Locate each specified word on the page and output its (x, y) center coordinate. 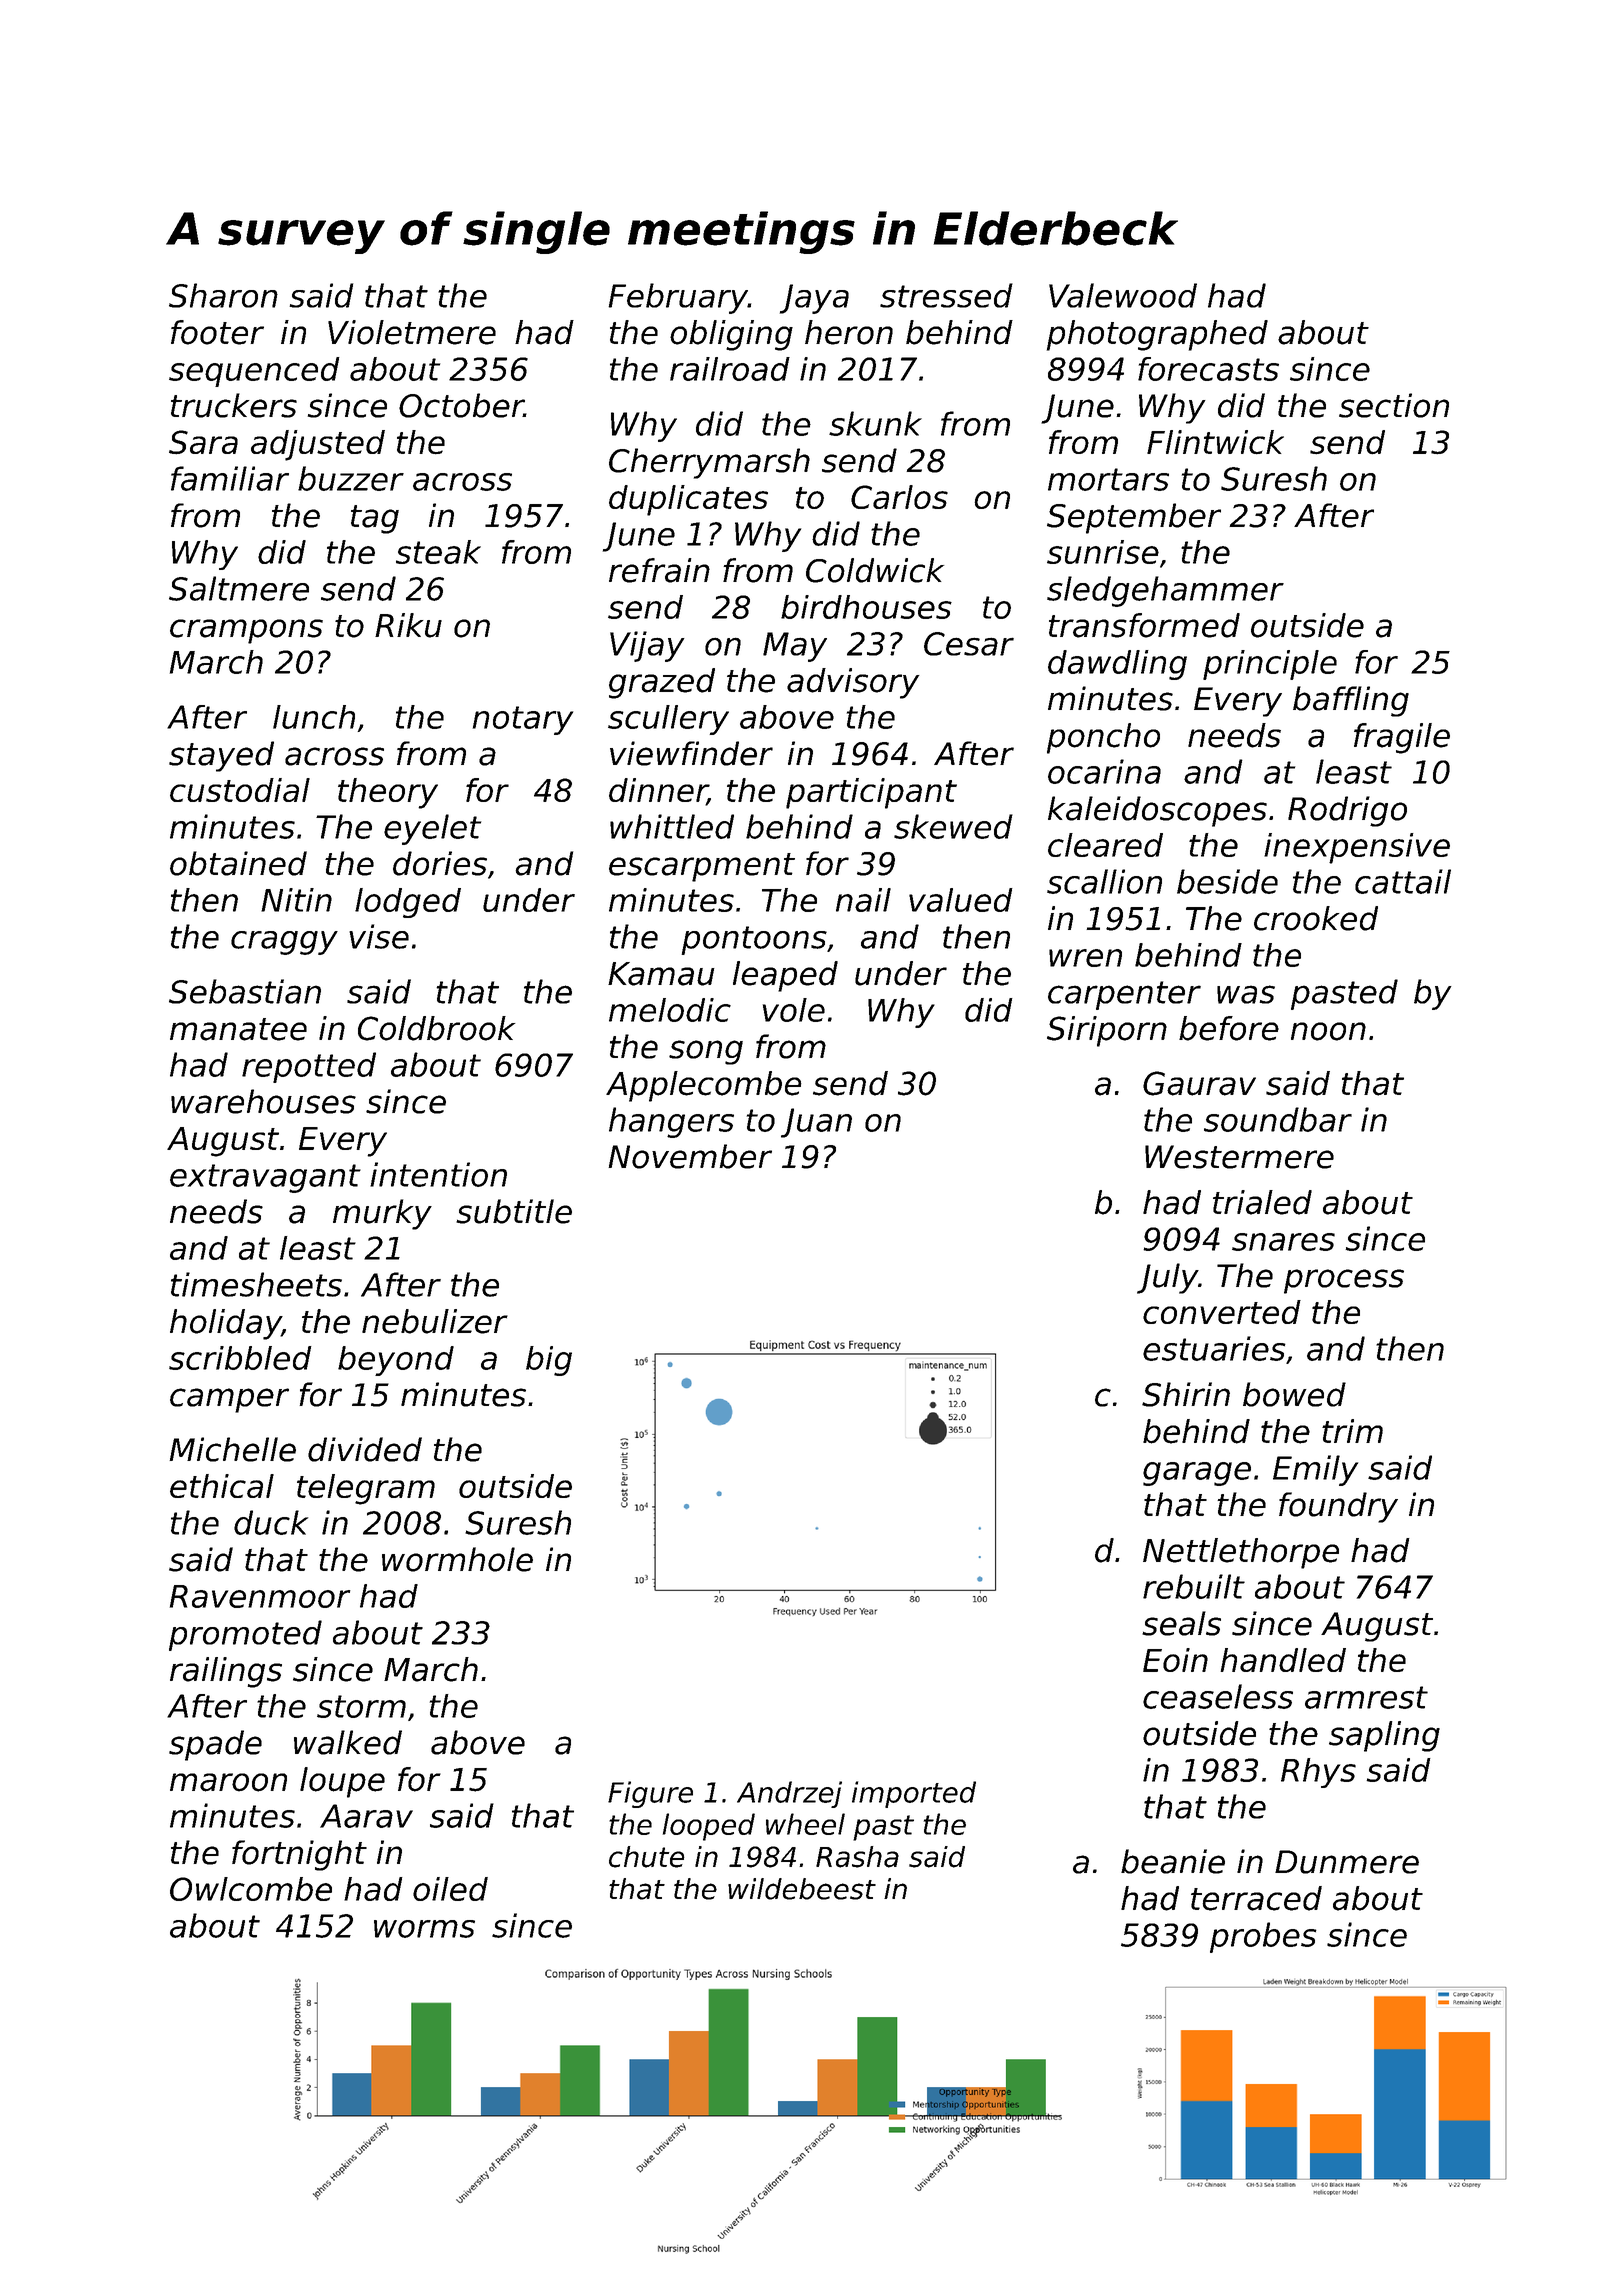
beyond (396, 1361)
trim (1352, 1431)
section (1394, 405)
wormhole (457, 1559)
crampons (246, 631)
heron (849, 332)
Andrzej (789, 1794)
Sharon (223, 295)
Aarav (366, 1816)
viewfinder (691, 753)
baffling (1351, 701)
